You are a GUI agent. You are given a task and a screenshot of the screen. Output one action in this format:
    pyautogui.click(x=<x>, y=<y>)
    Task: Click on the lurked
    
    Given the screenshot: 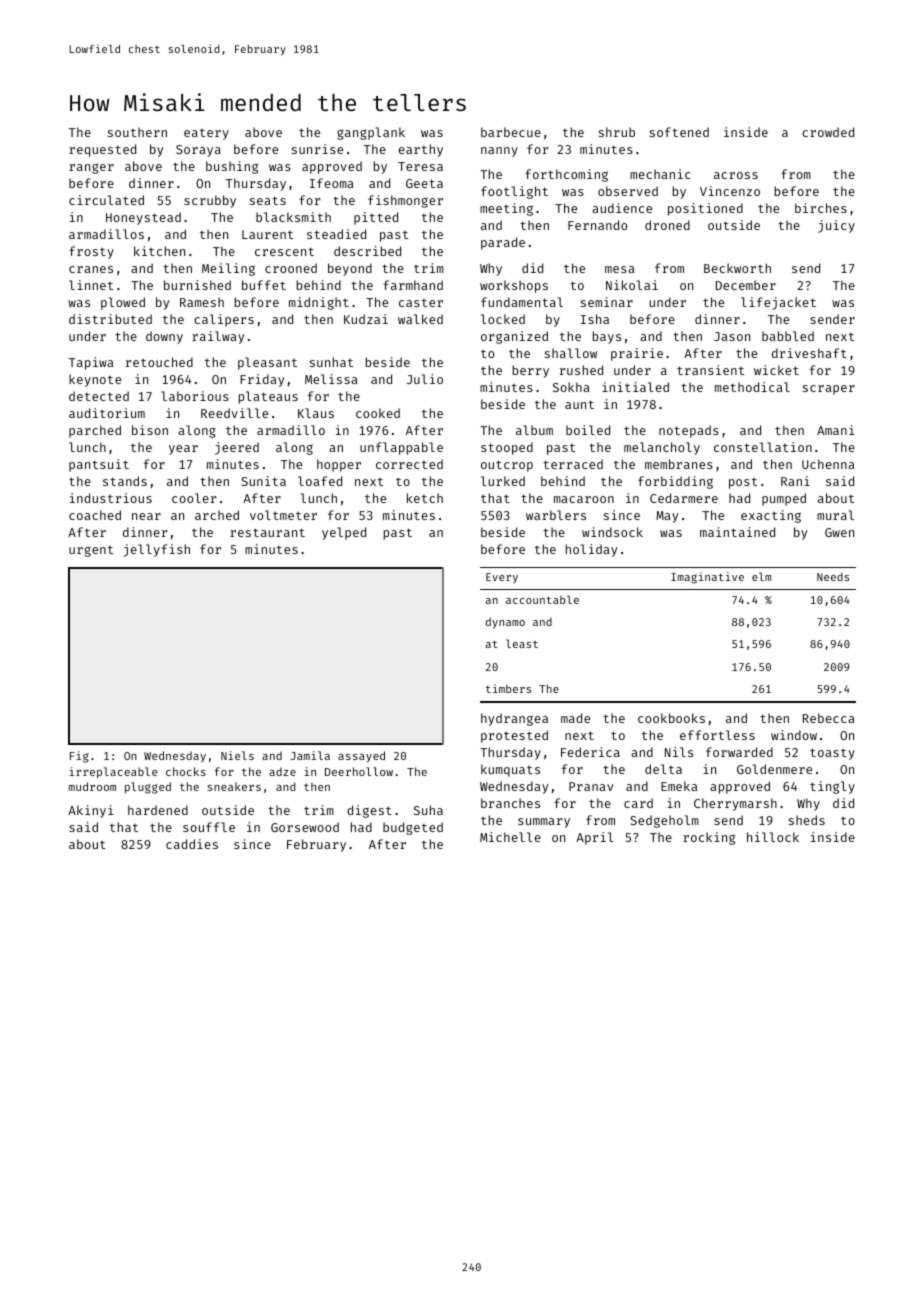 What is the action you would take?
    pyautogui.click(x=503, y=481)
